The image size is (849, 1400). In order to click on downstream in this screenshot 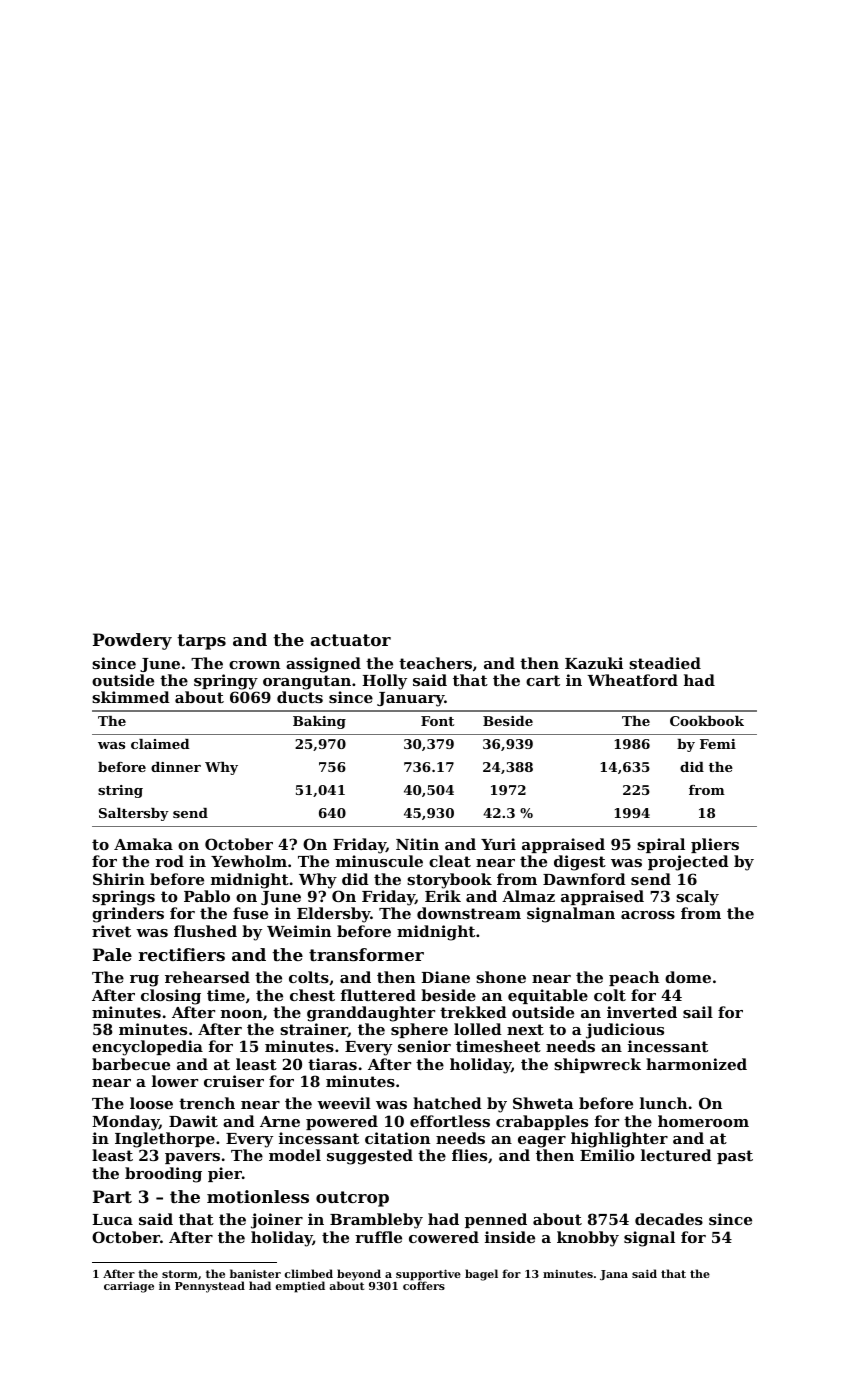, I will do `click(469, 913)`.
